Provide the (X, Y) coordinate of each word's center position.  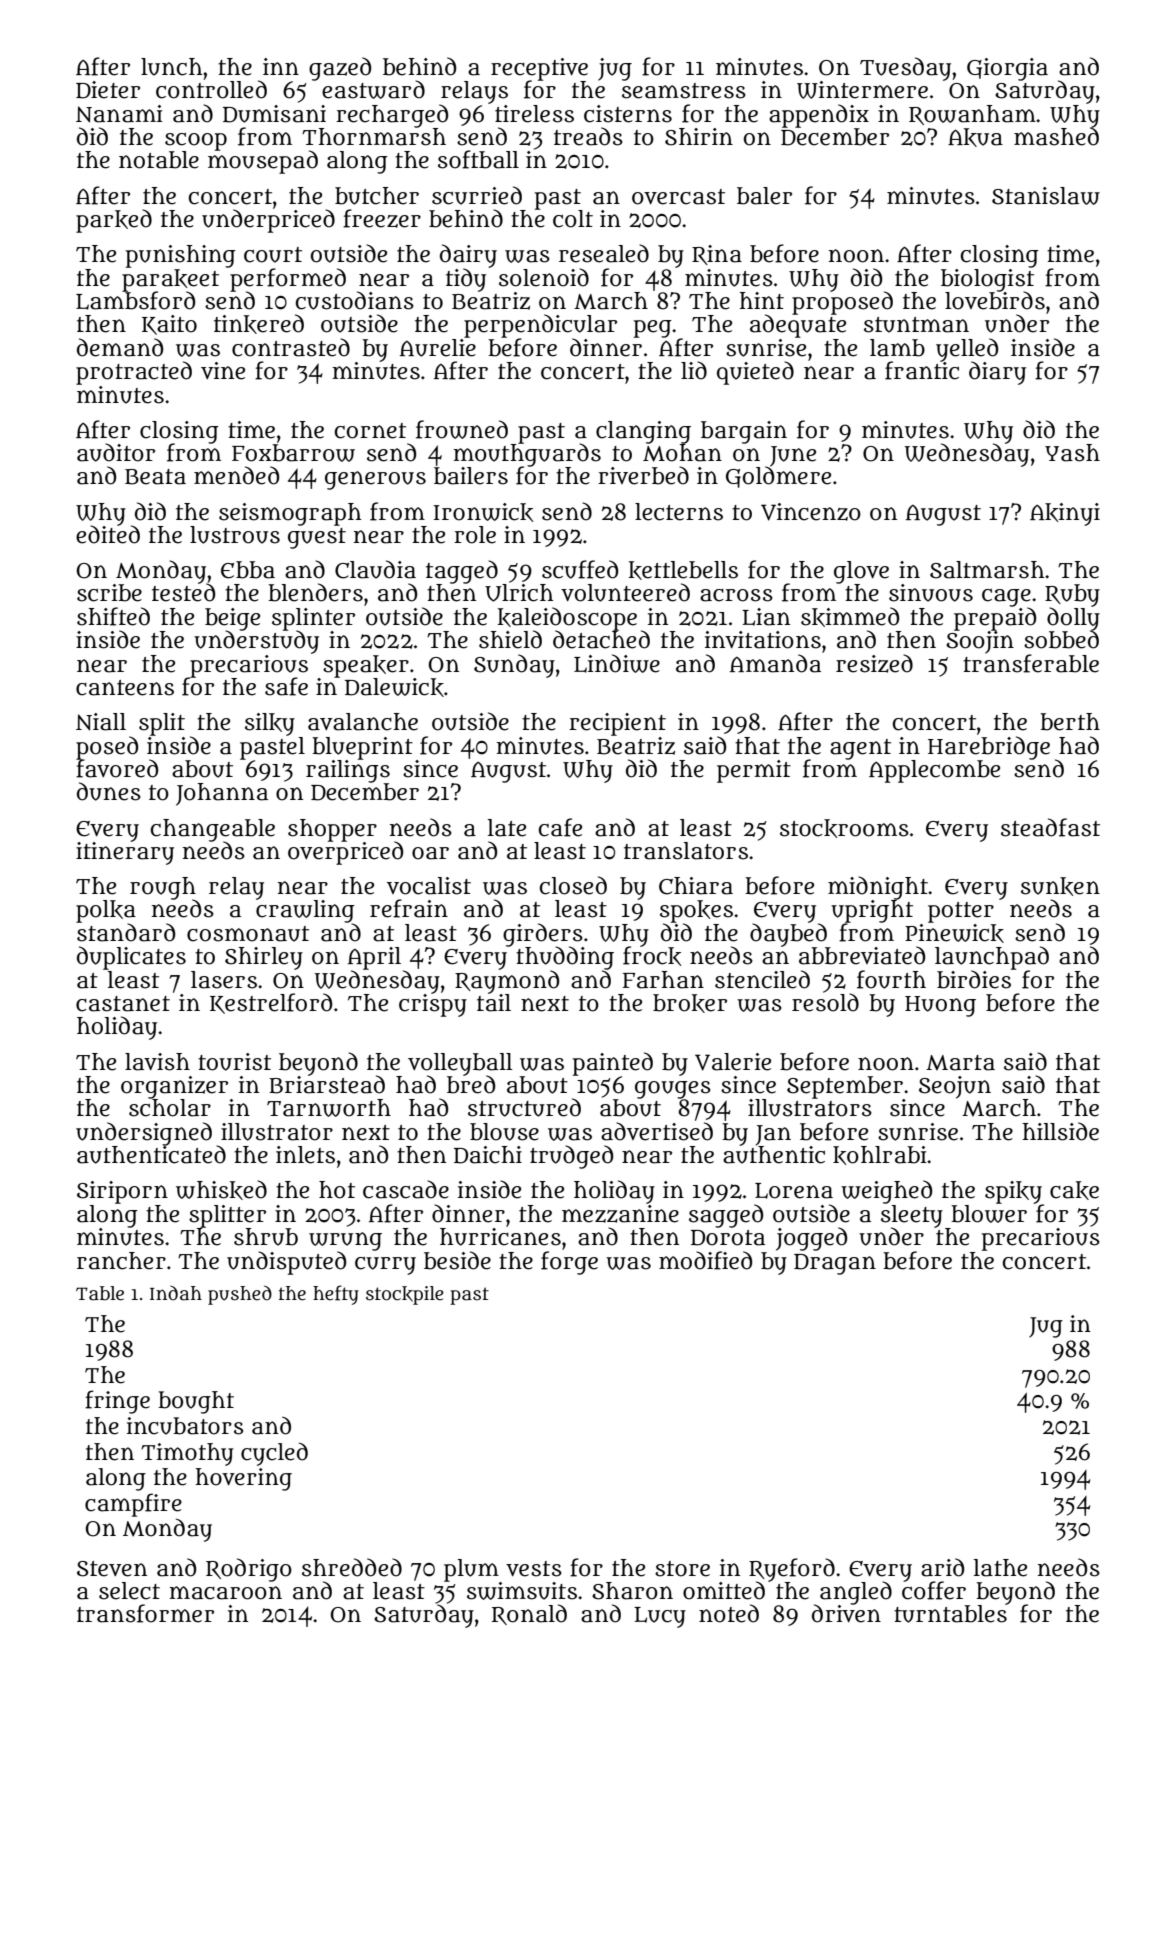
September (845, 1087)
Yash (1072, 453)
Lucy (660, 1617)
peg (653, 329)
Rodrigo (249, 1570)
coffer (934, 1590)
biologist (987, 280)
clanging (643, 432)
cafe (560, 827)
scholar (170, 1108)
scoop (196, 142)
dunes (109, 791)
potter (961, 912)
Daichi (488, 1155)
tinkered (259, 324)
